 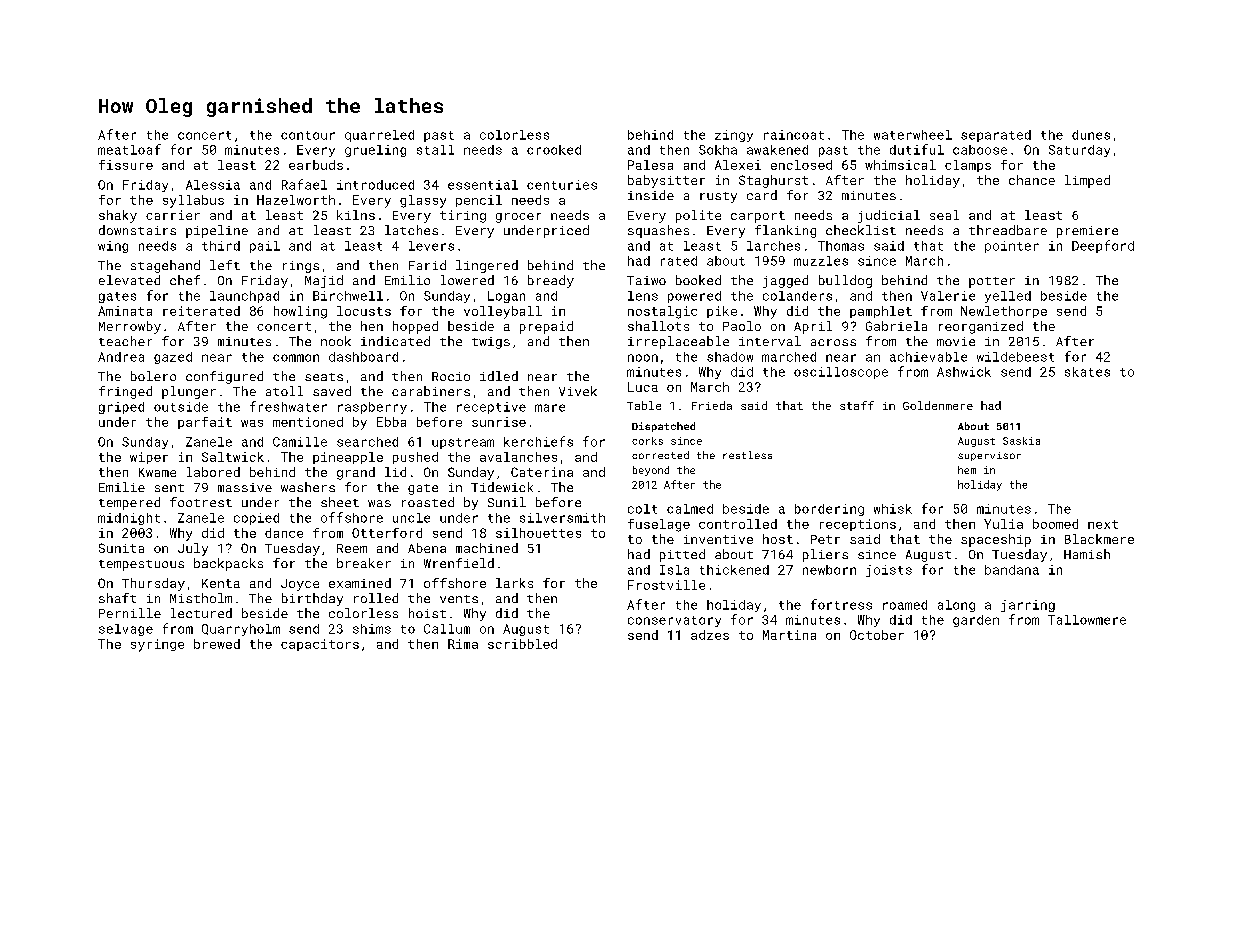 I want to click on Tidewick, so click(x=502, y=487).
